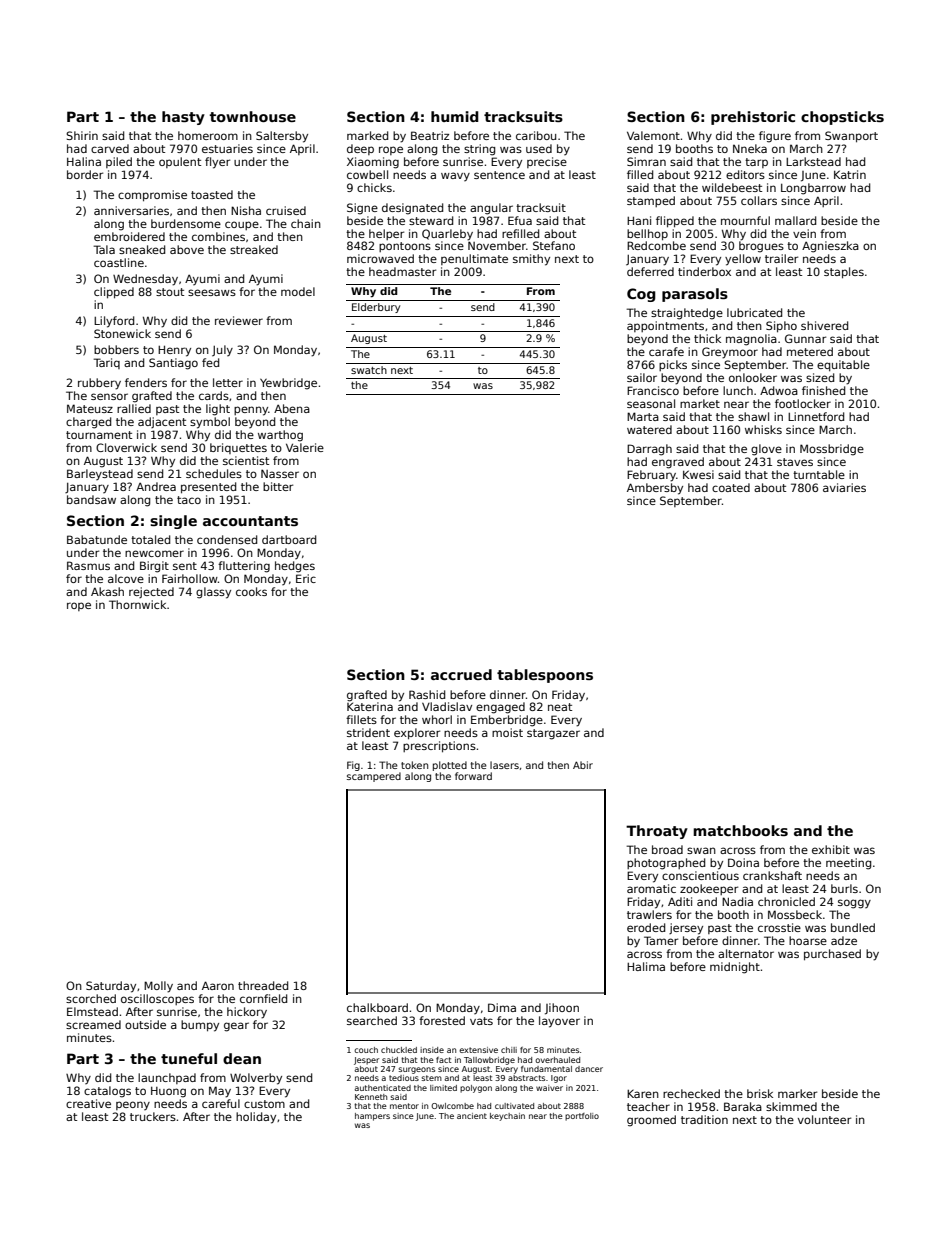  What do you see at coordinates (740, 830) in the document?
I see `matchbooks` at bounding box center [740, 830].
